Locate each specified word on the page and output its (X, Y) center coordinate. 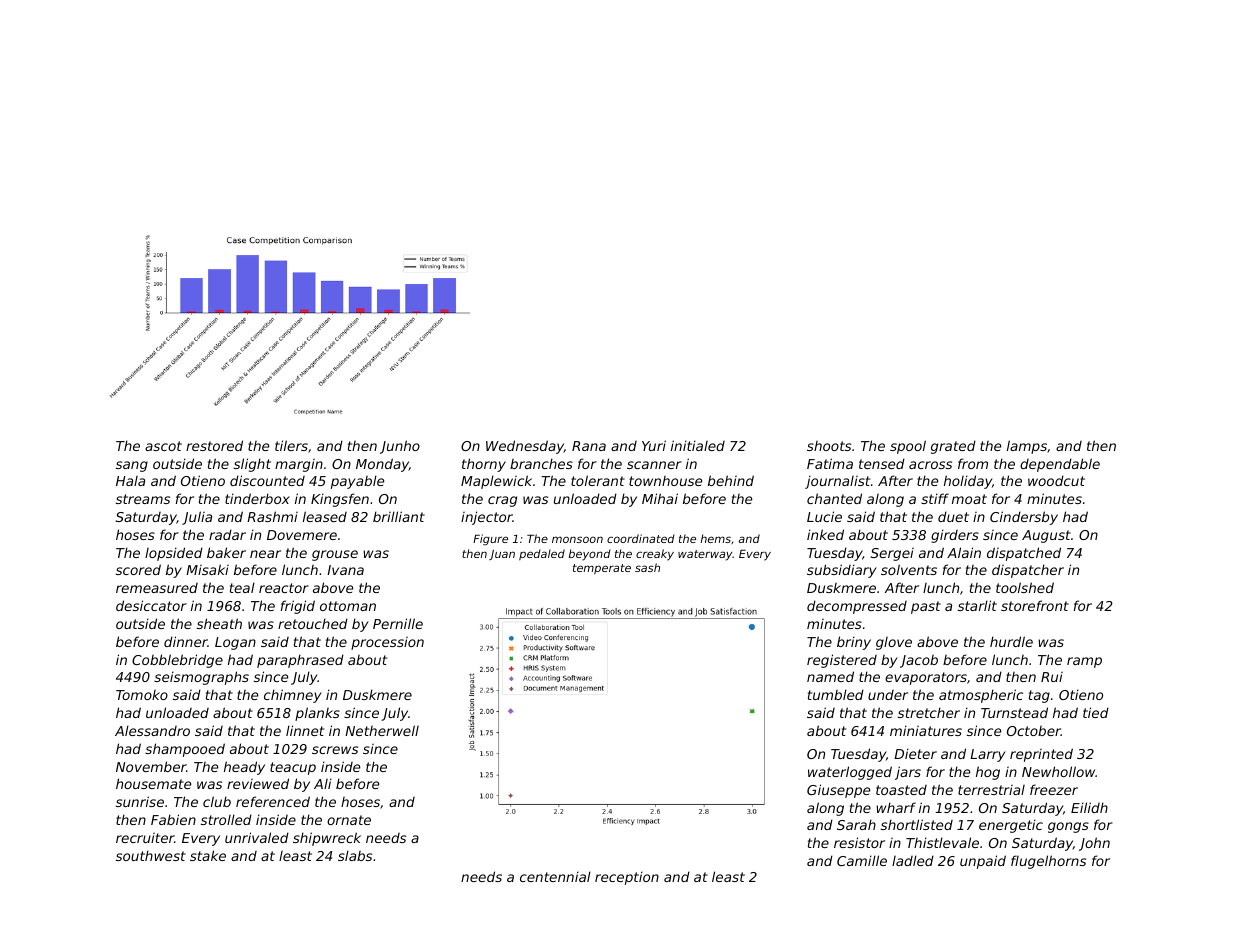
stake (208, 855)
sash (647, 567)
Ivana (345, 570)
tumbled (836, 694)
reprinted (1041, 755)
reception (627, 878)
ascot (163, 446)
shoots (829, 446)
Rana (589, 446)
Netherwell (382, 730)
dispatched (1024, 554)
